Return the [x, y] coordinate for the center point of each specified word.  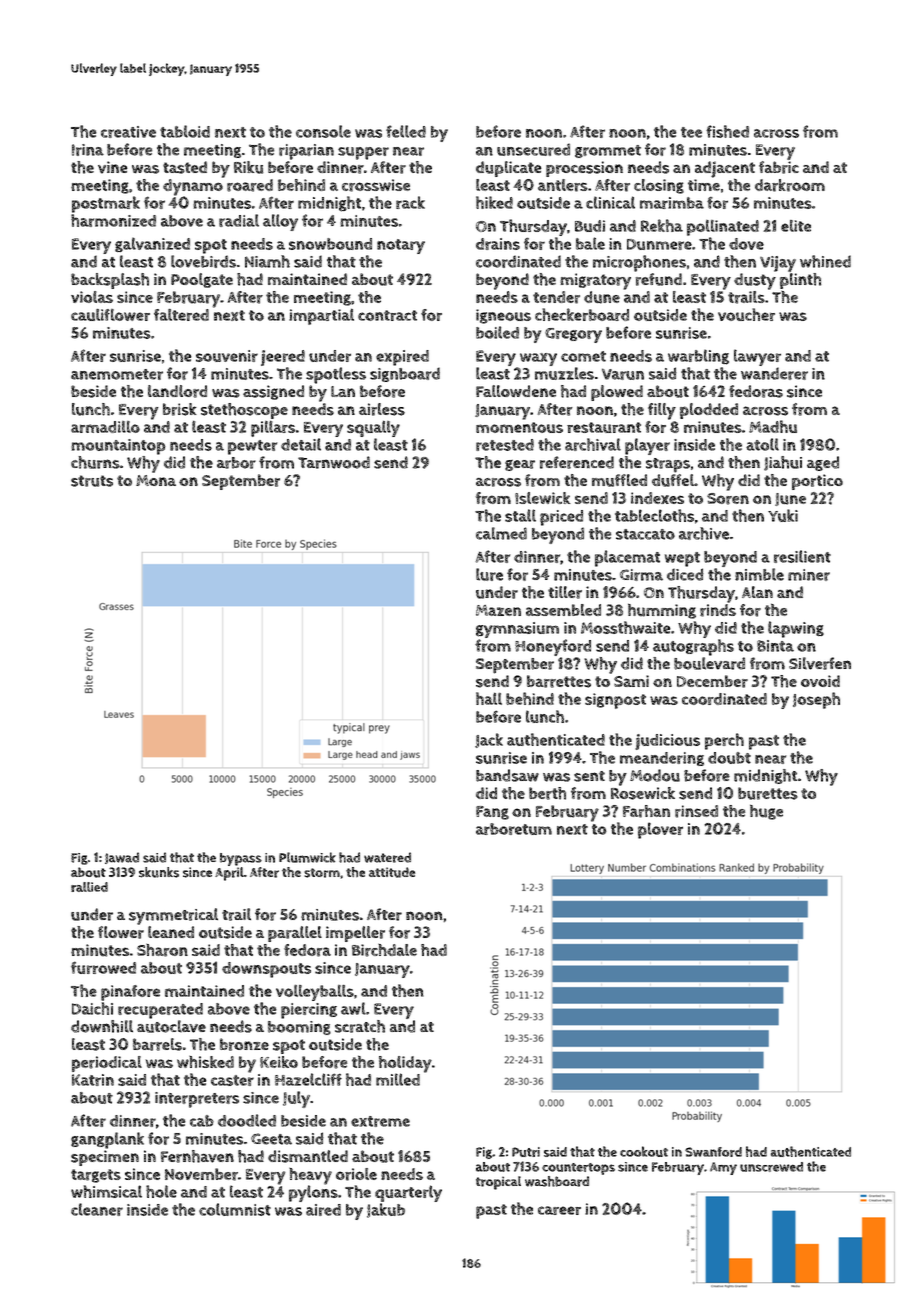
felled [406, 131]
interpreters [197, 1100]
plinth [800, 281]
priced [561, 518]
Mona [156, 480]
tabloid [185, 131]
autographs [693, 647]
